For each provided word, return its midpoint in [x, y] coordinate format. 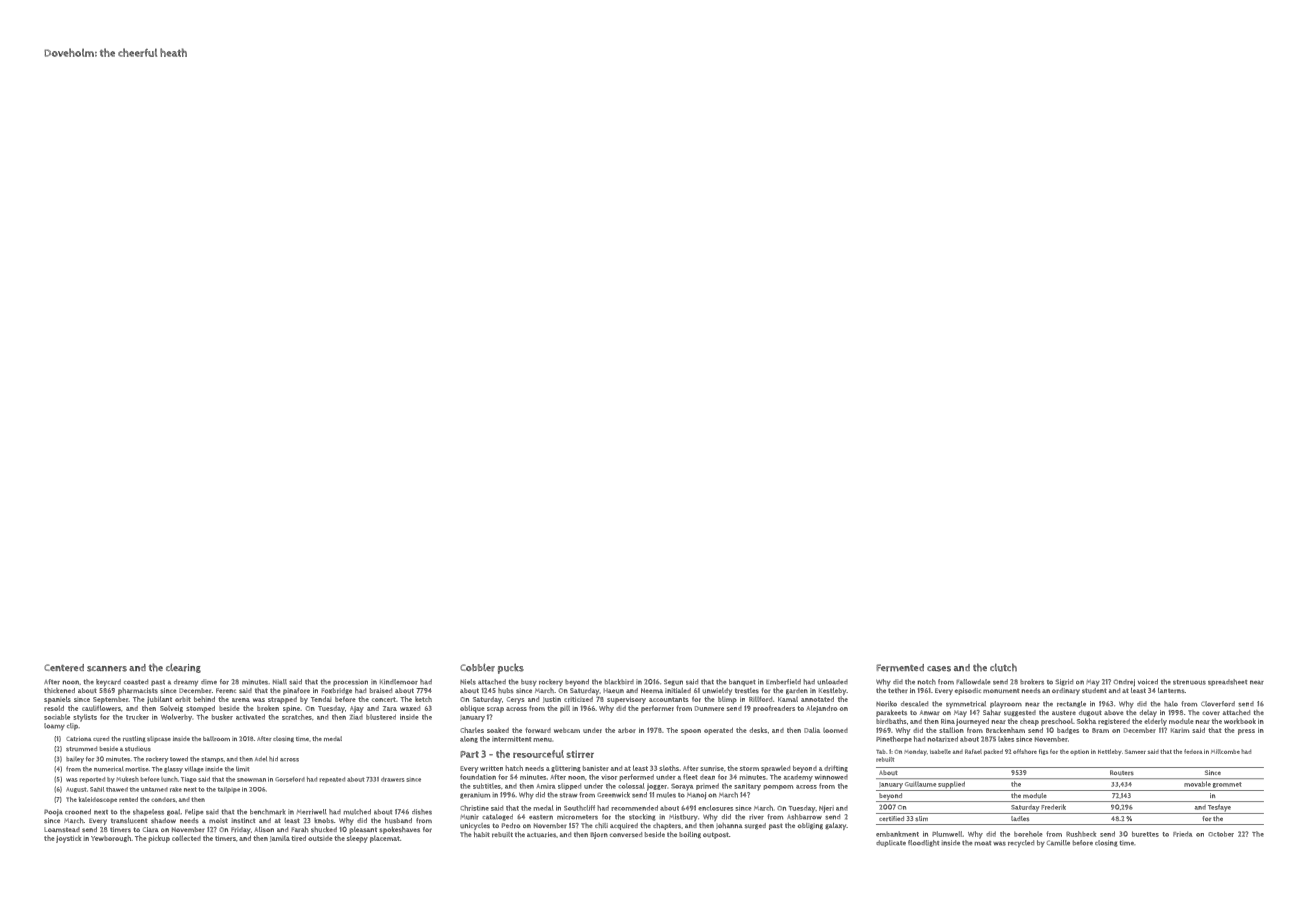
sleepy [357, 839]
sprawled [775, 769]
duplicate [891, 843]
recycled [1021, 844]
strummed [81, 748]
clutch [1003, 667]
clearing [183, 668]
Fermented [900, 668]
